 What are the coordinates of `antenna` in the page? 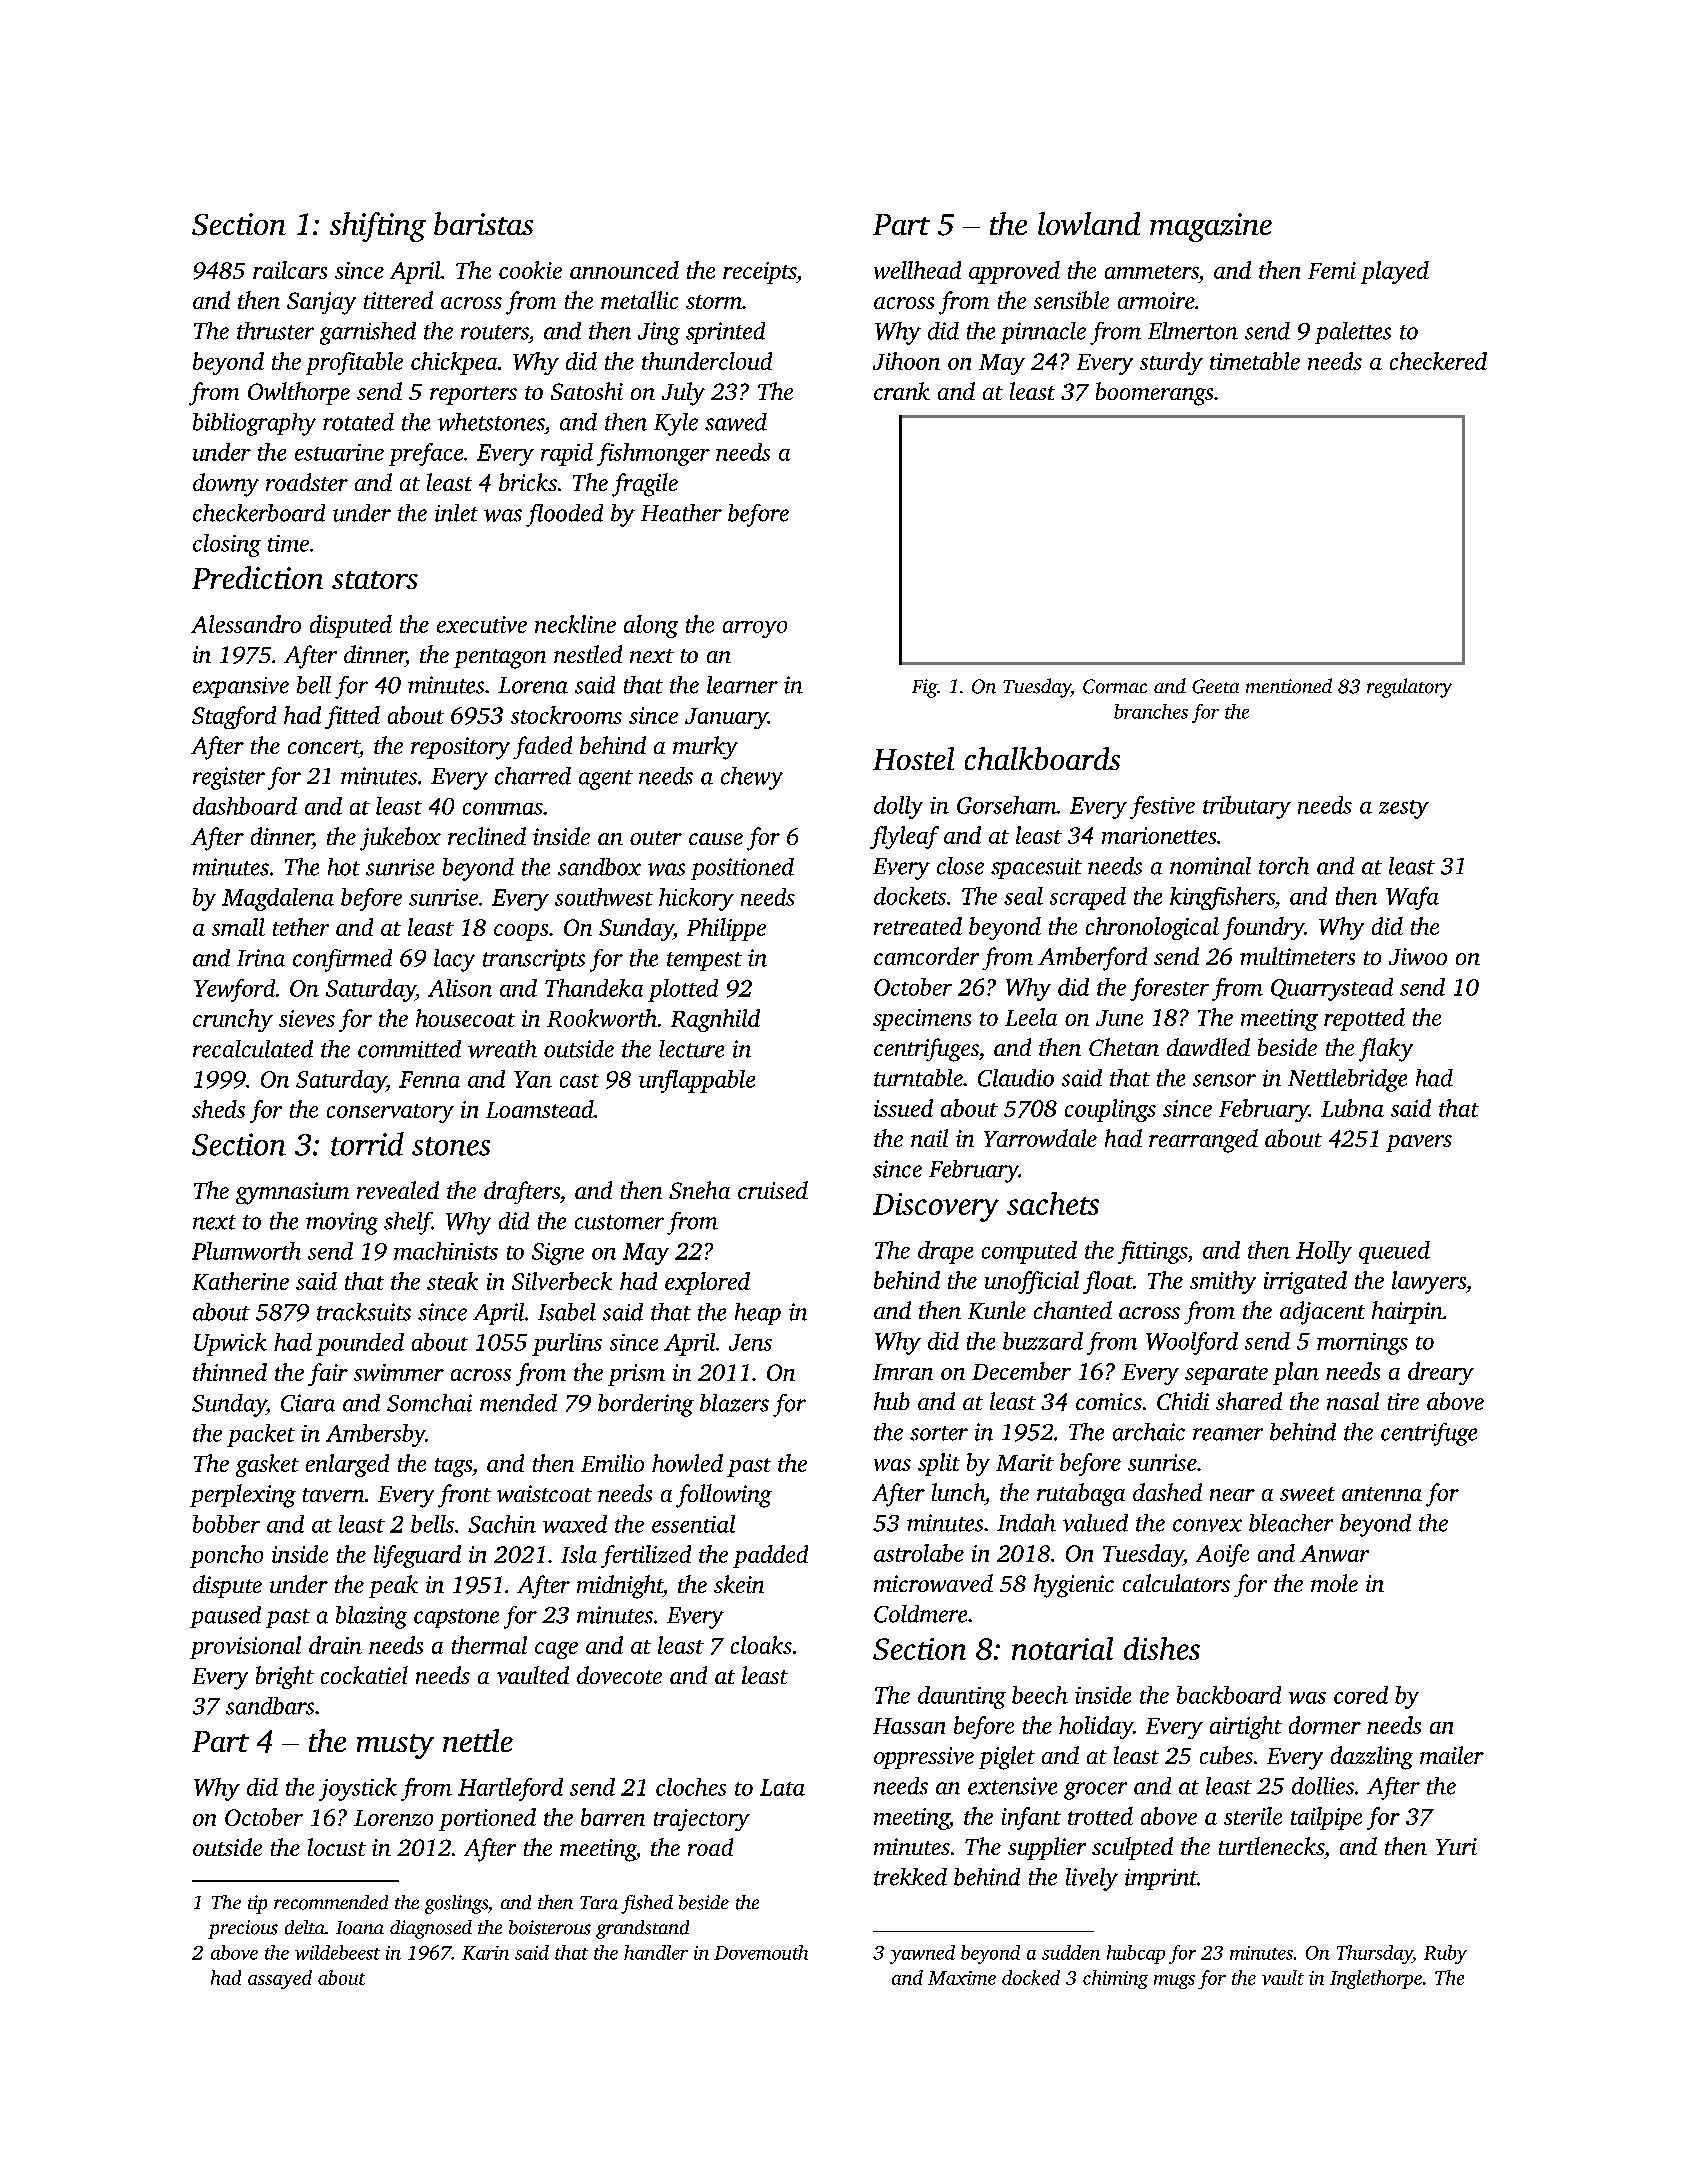 It's located at (1382, 1494).
